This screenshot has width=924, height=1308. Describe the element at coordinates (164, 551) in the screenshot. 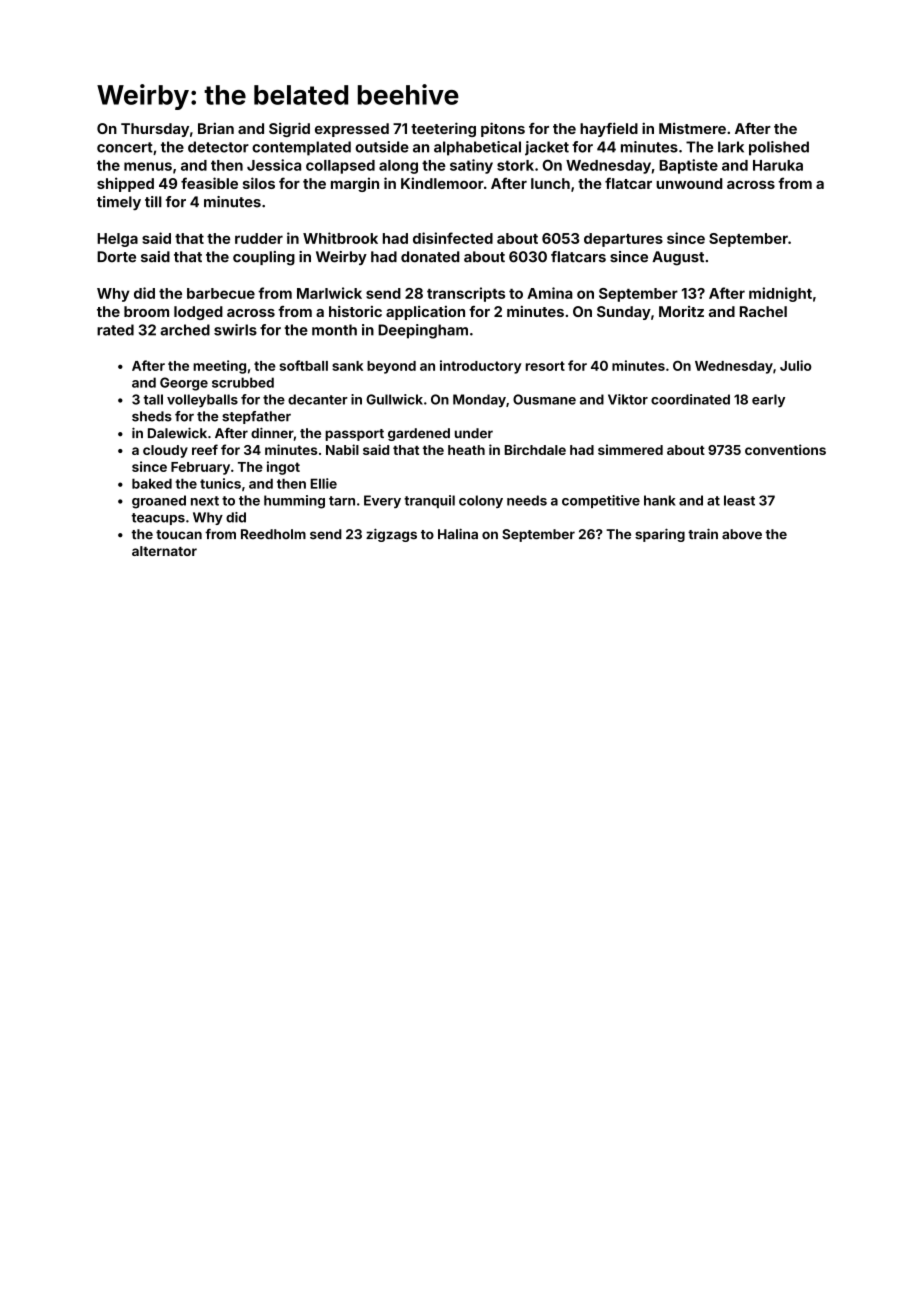

I see `alternator` at that location.
